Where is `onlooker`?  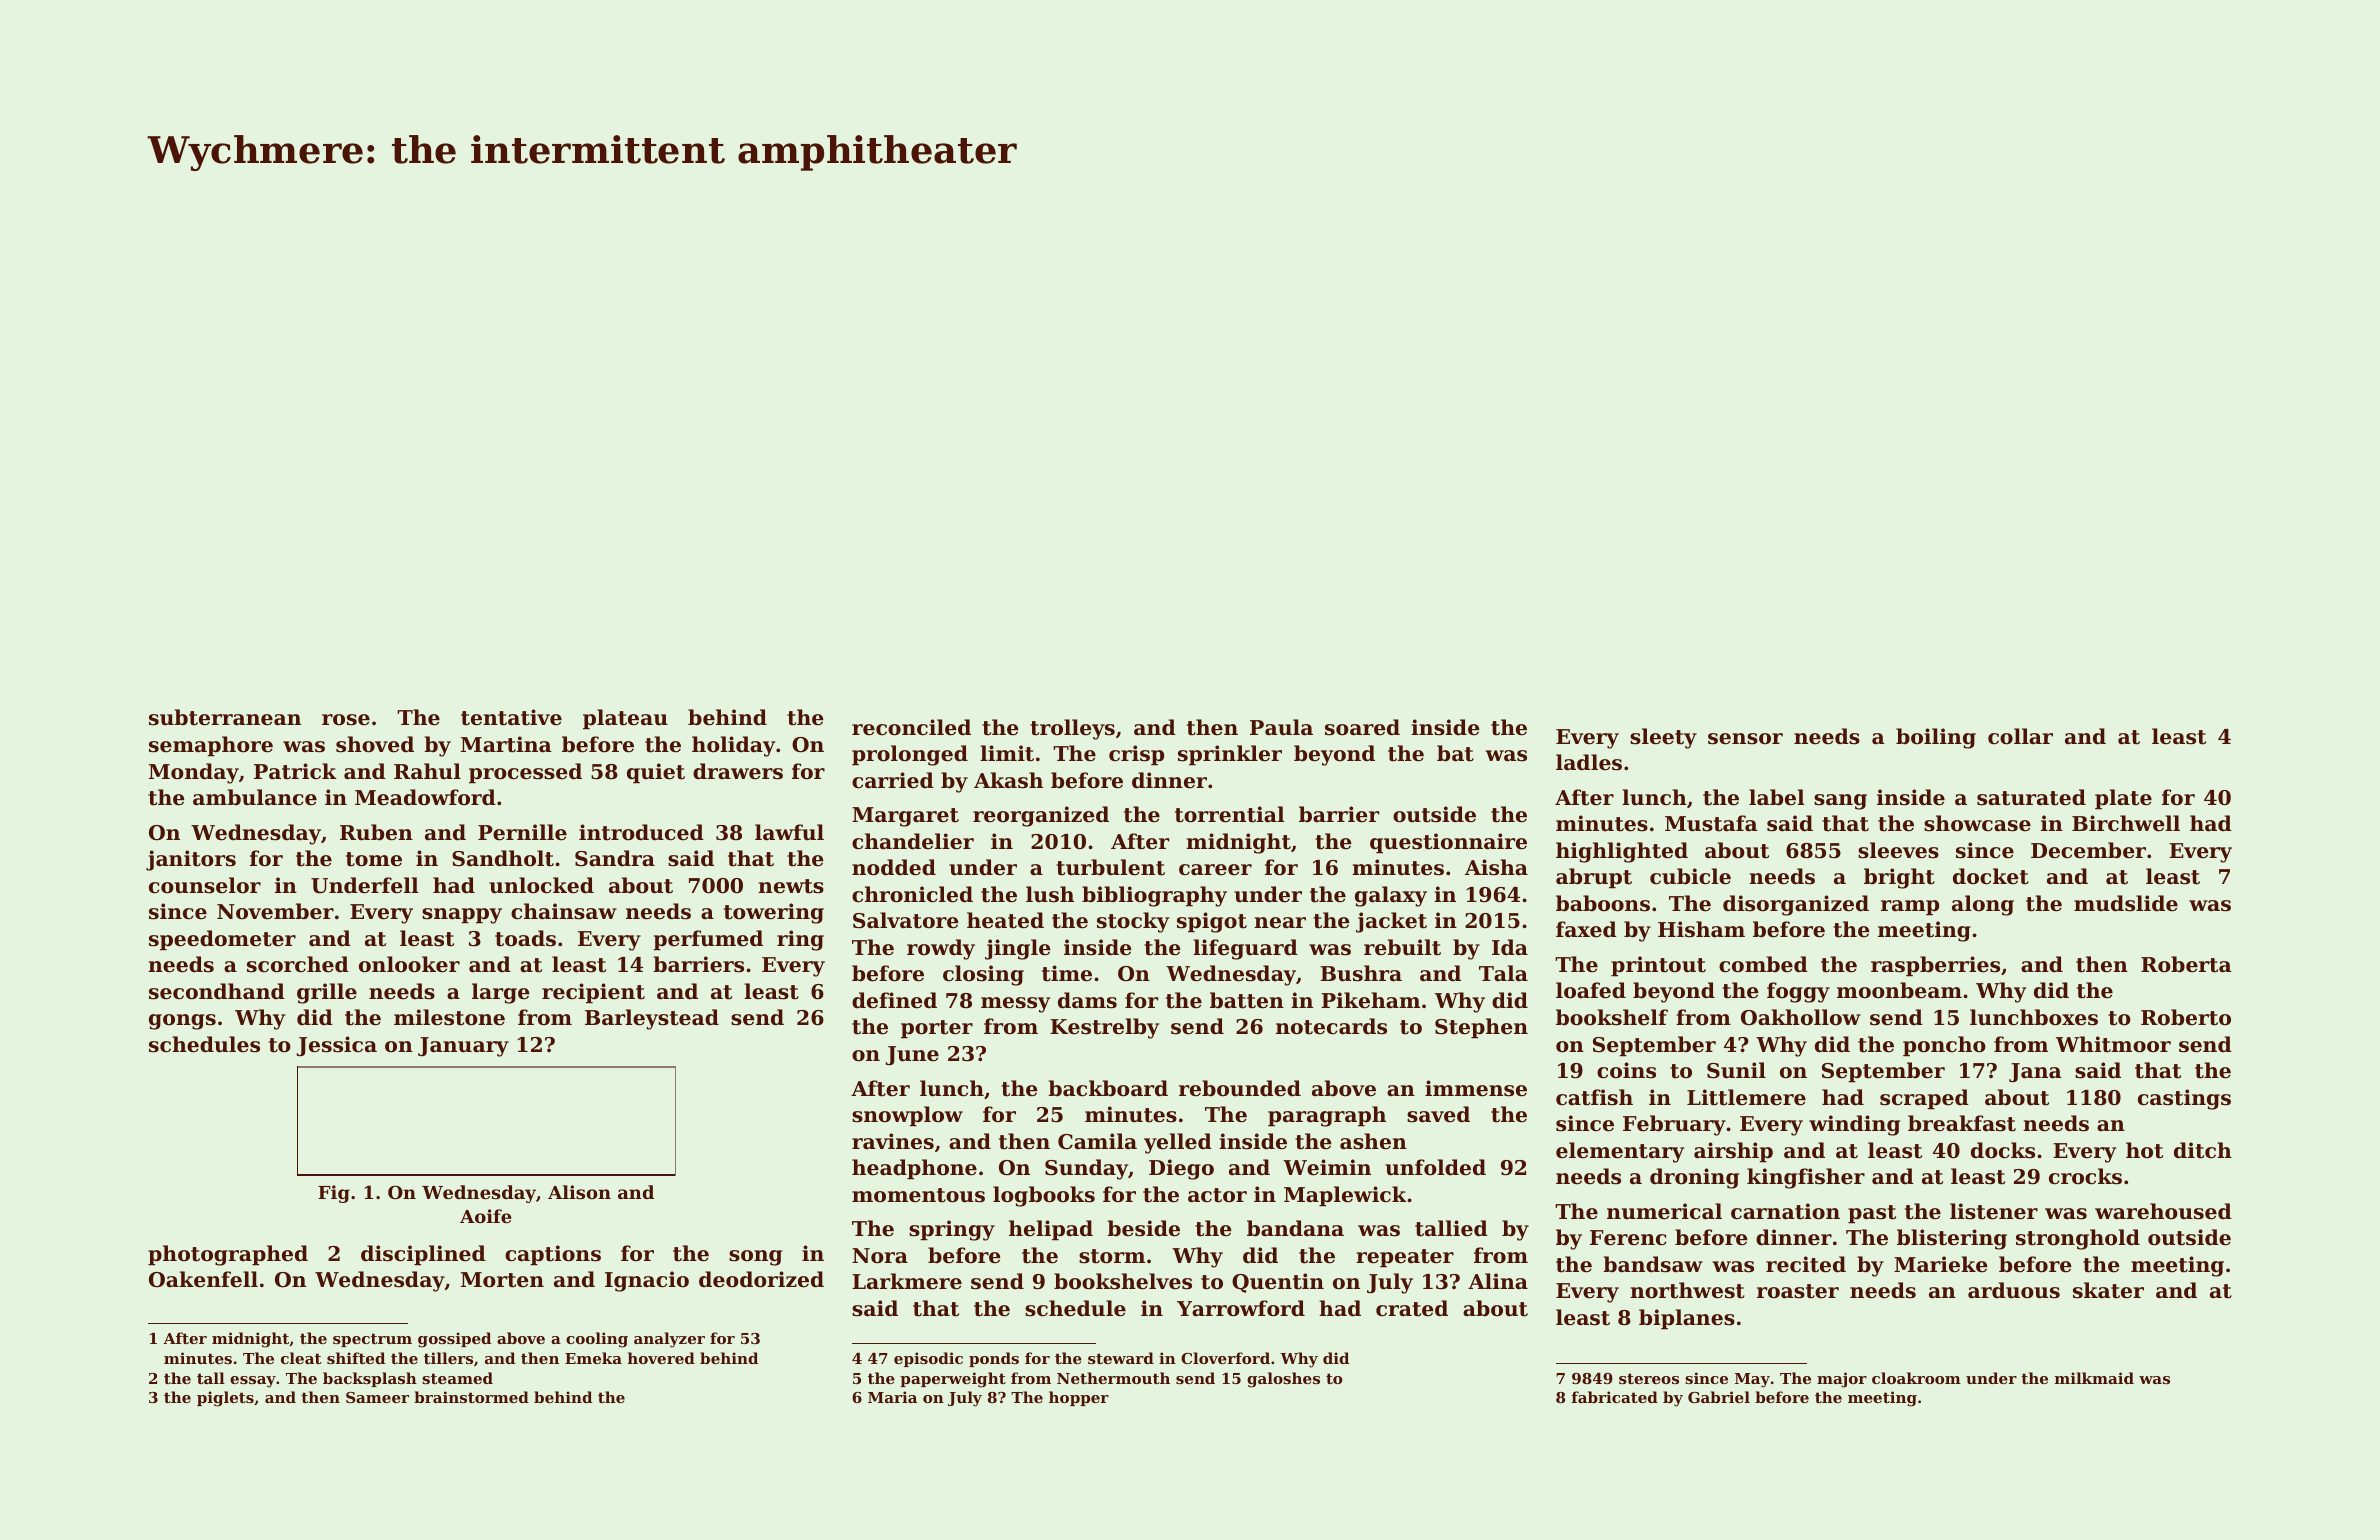 onlooker is located at coordinates (409, 964).
